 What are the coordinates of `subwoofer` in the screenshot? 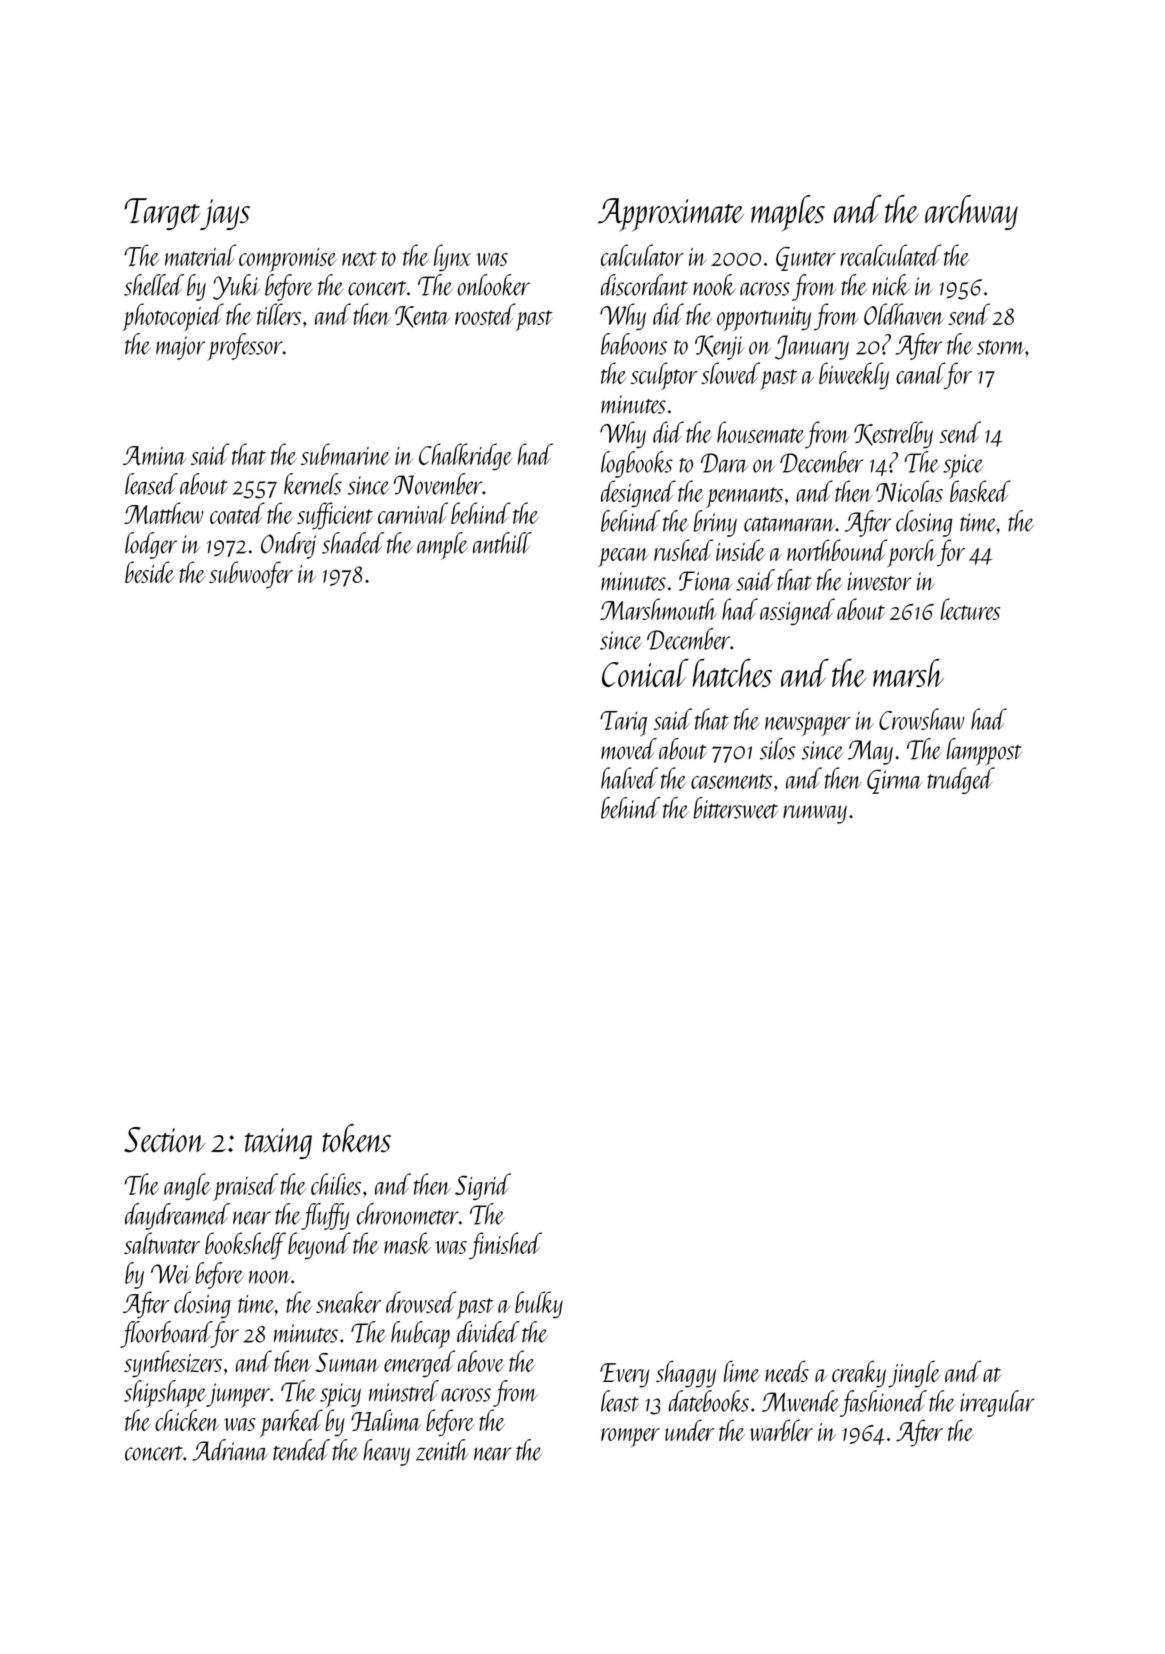 It's located at (251, 575).
